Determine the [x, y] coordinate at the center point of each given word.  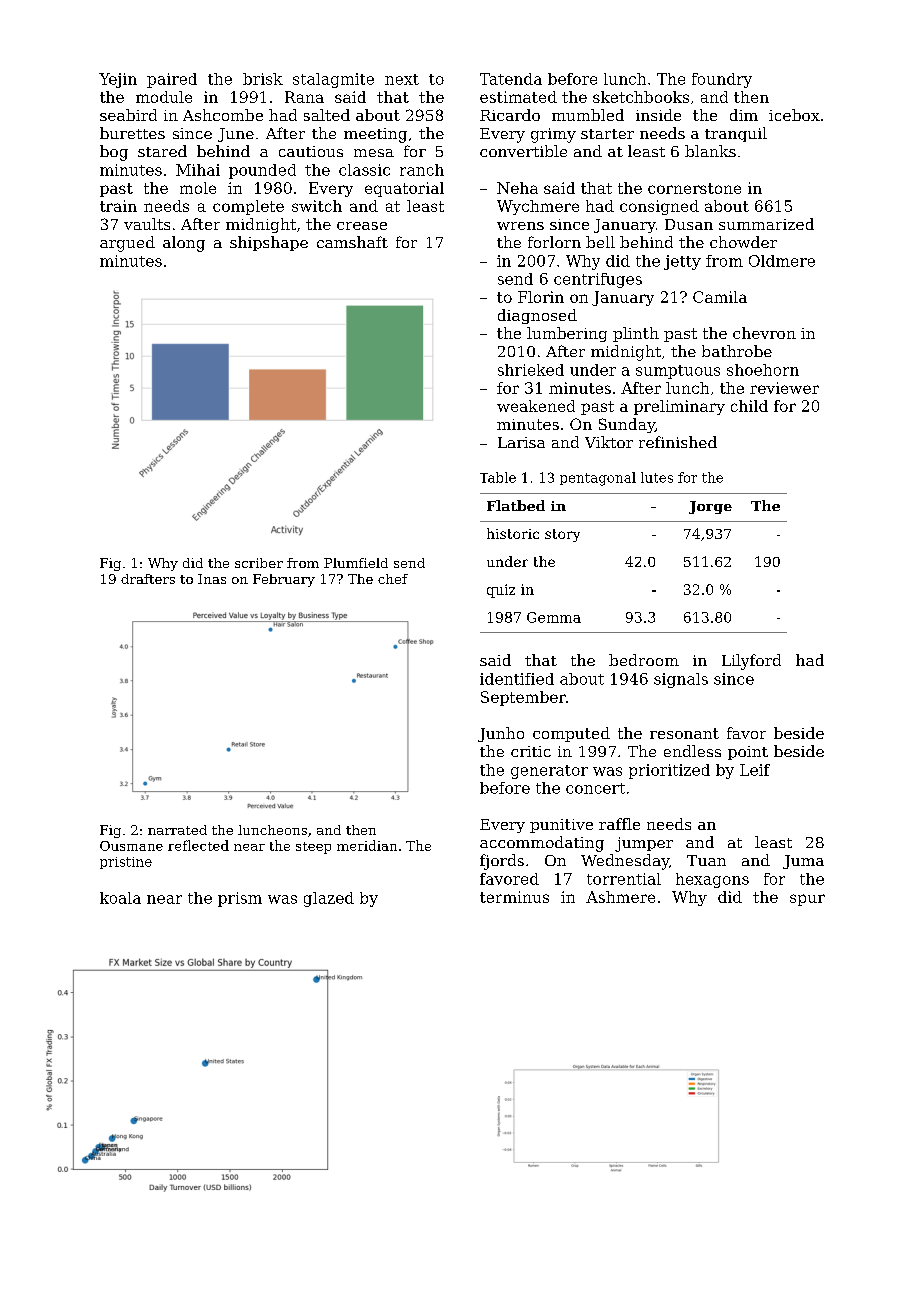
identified [517, 679]
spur [807, 900]
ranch [422, 170]
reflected [198, 845]
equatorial [404, 189]
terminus [514, 897]
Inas [212, 579]
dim [744, 115]
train [118, 206]
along [184, 244]
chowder [743, 242]
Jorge [710, 507]
